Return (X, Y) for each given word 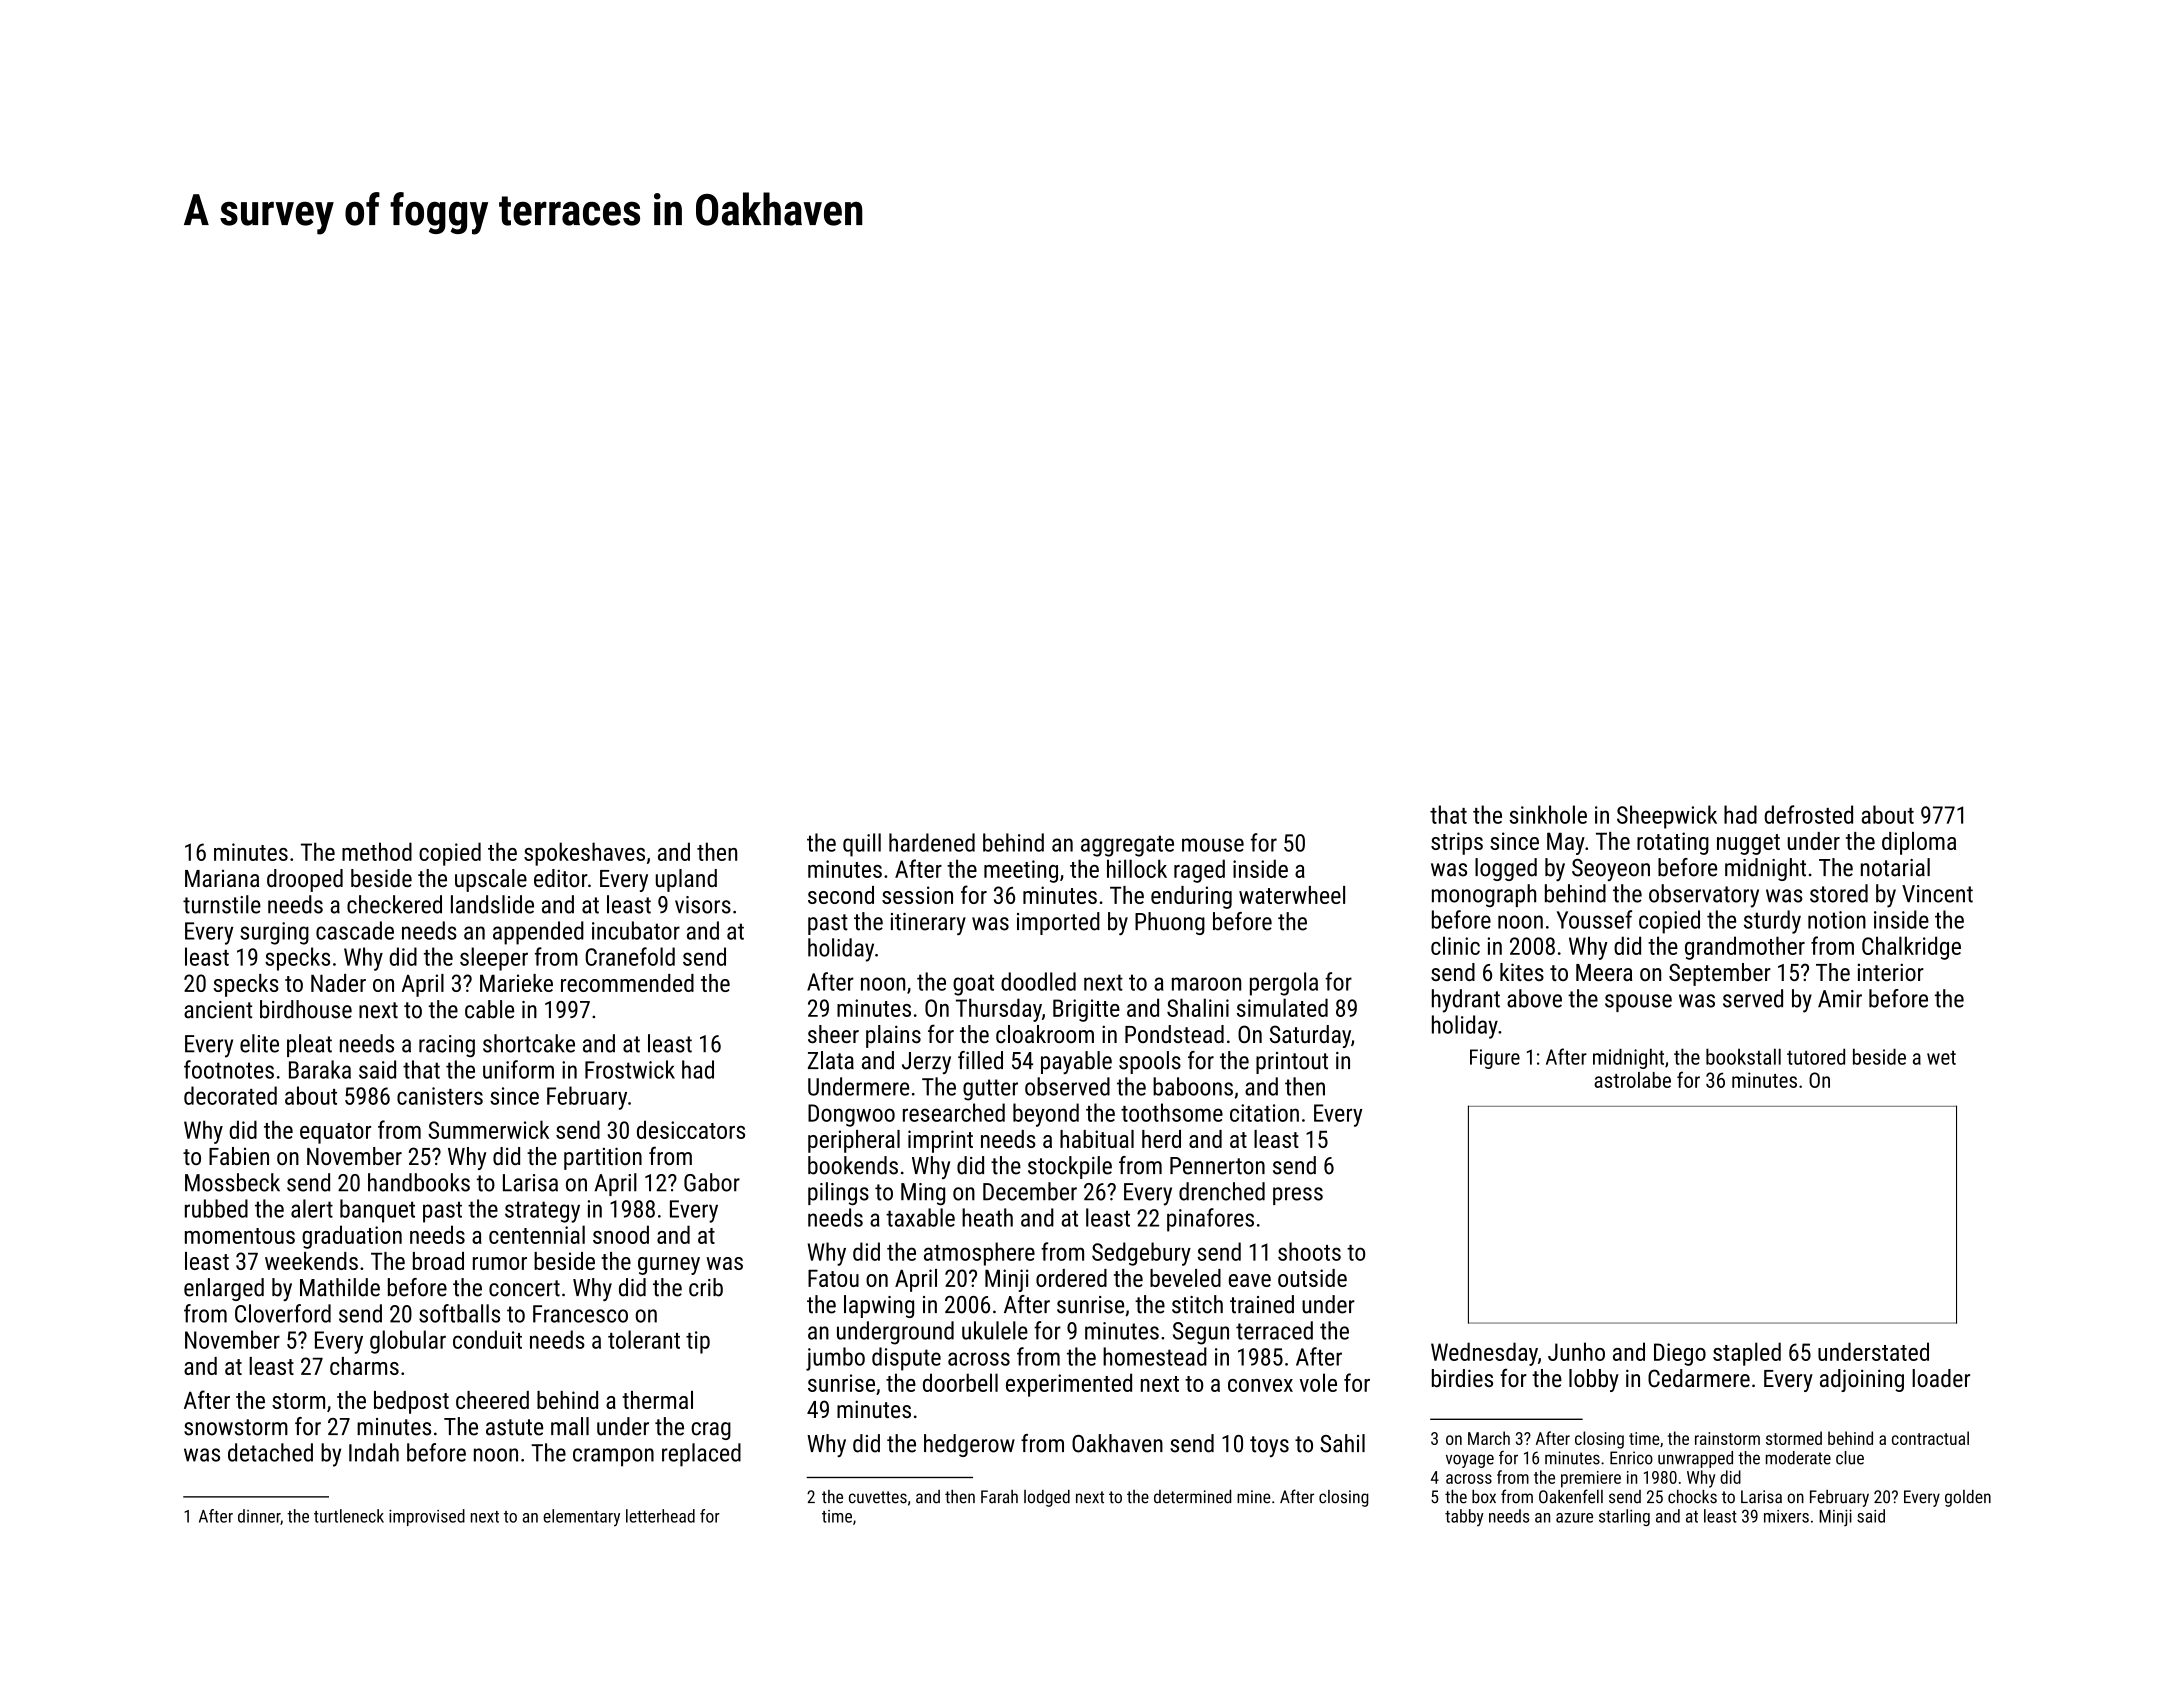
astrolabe (1632, 1080)
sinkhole (1548, 814)
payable (1076, 1062)
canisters (440, 1096)
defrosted (1808, 814)
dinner (259, 1516)
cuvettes (878, 1497)
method (377, 851)
